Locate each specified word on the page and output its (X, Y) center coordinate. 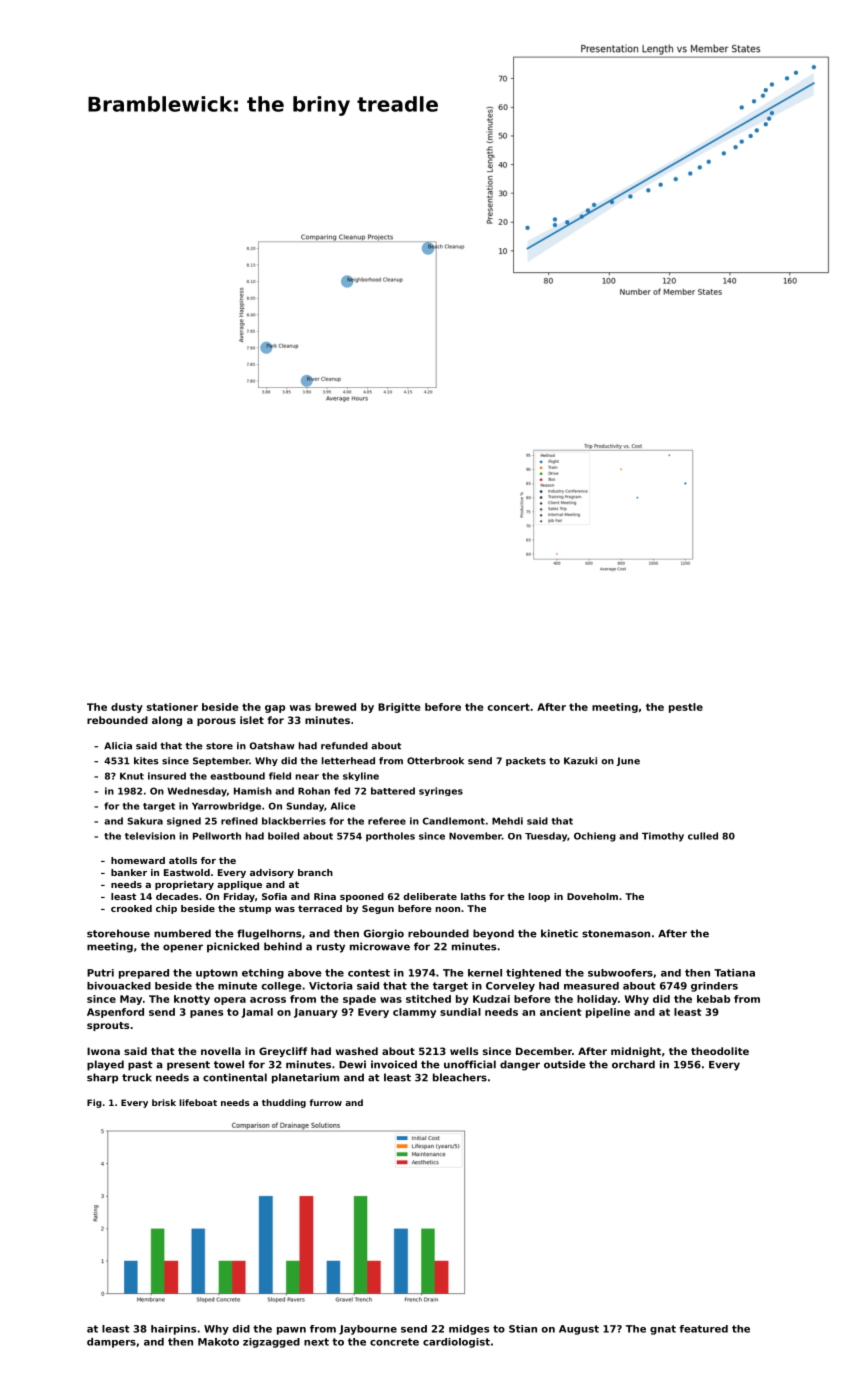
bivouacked (119, 986)
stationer (172, 707)
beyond (493, 934)
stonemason (616, 934)
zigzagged (271, 1343)
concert (509, 707)
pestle (686, 708)
